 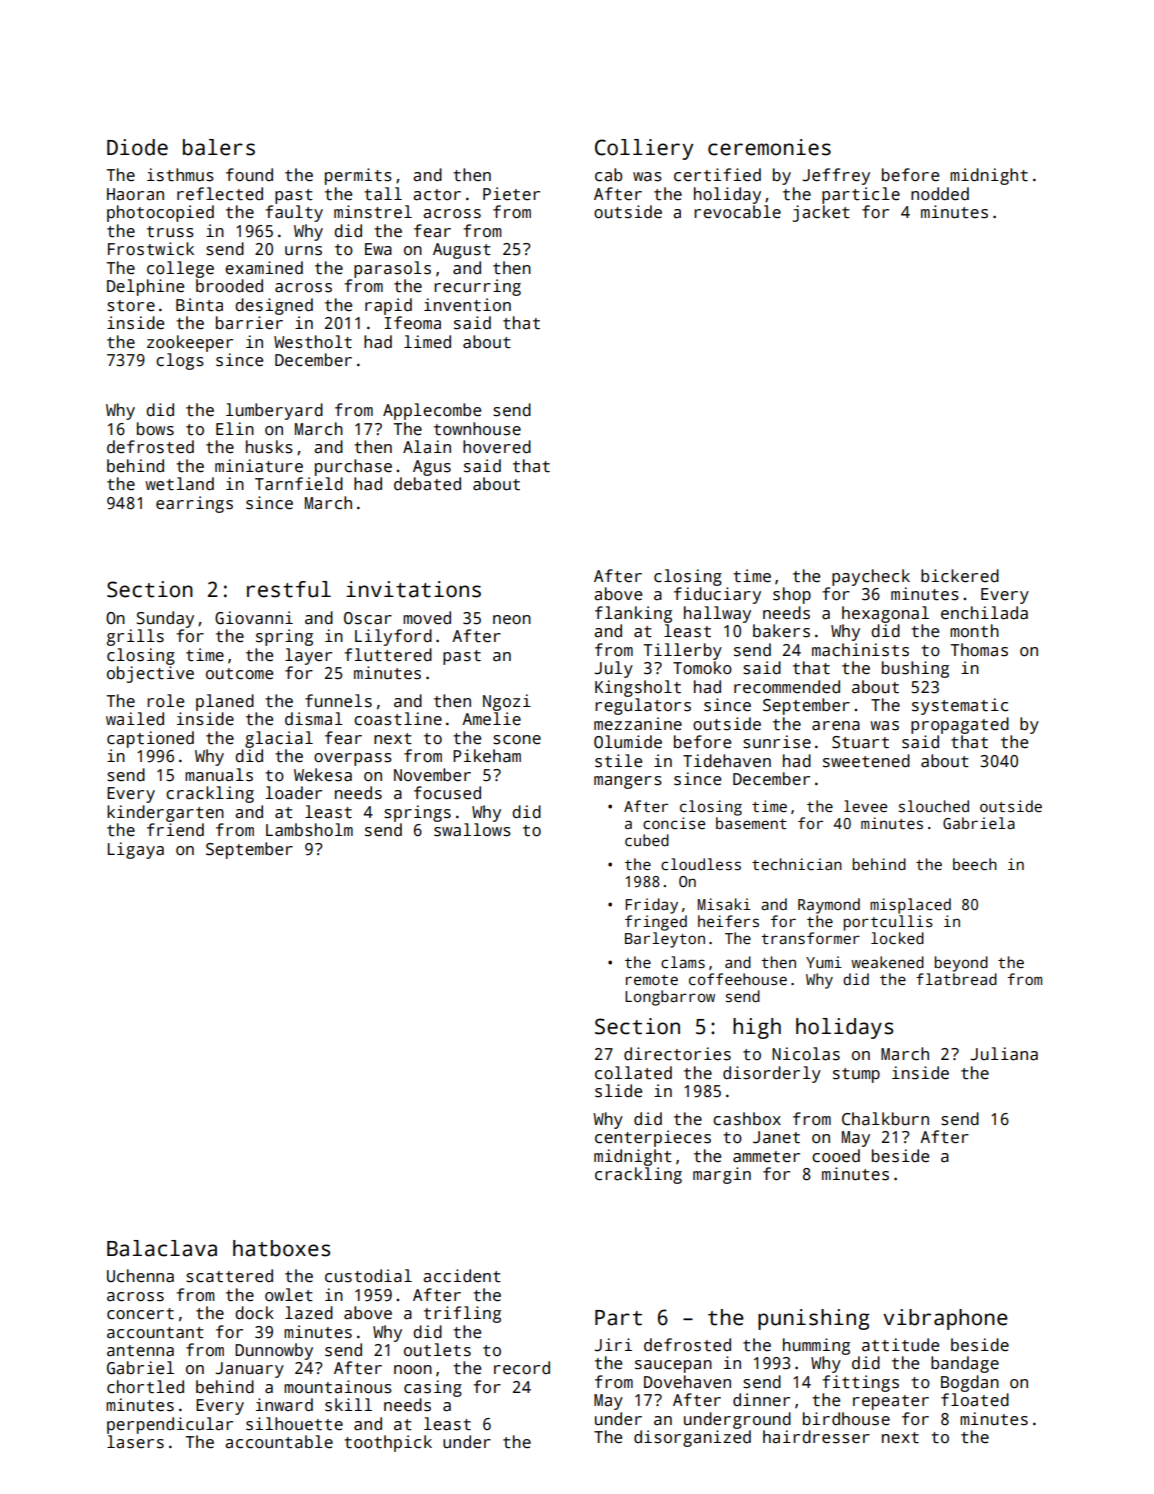 What do you see at coordinates (294, 213) in the page?
I see `faulty` at bounding box center [294, 213].
